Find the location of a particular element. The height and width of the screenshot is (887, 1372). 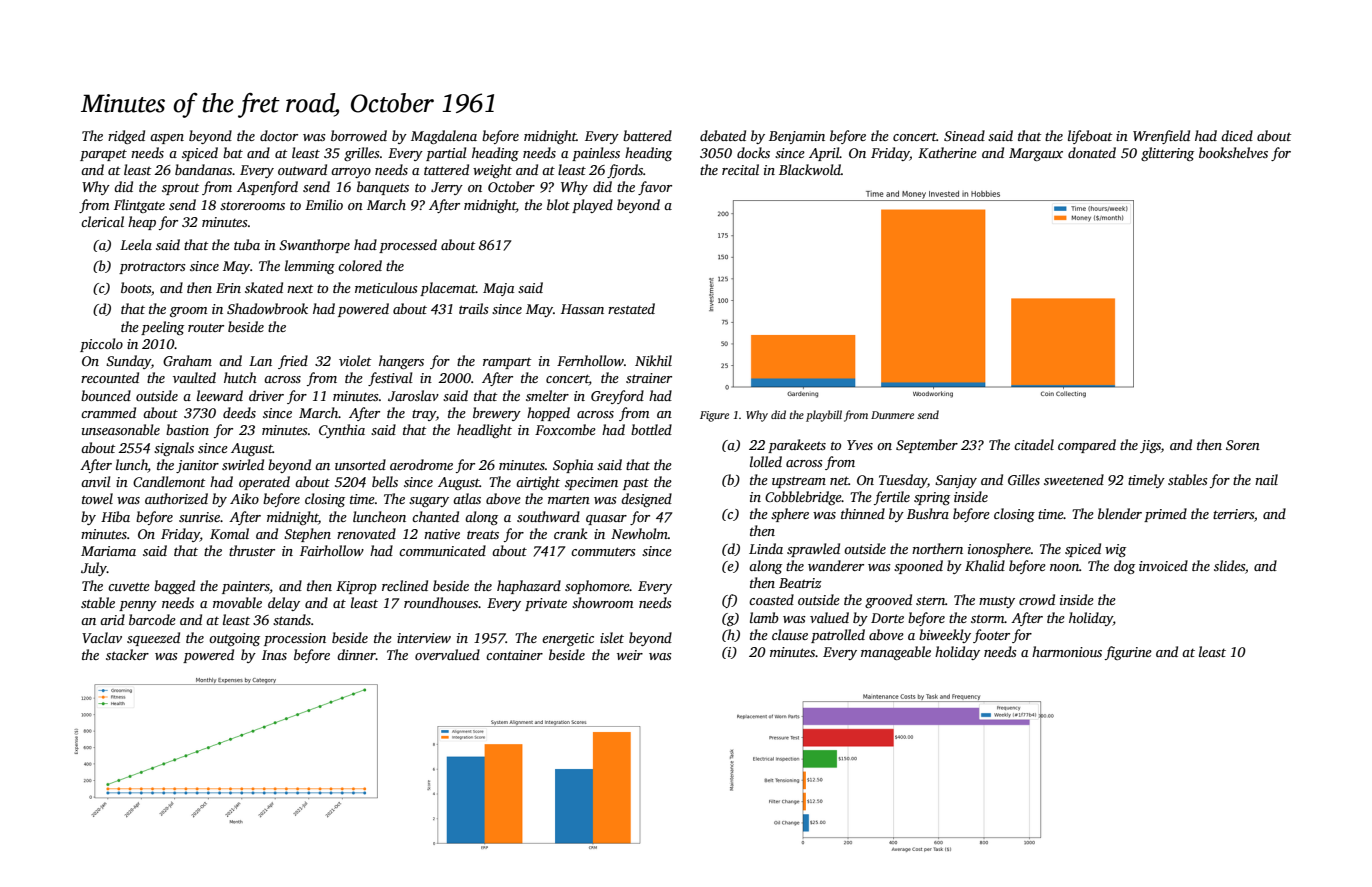

authorized is located at coordinates (176, 498).
